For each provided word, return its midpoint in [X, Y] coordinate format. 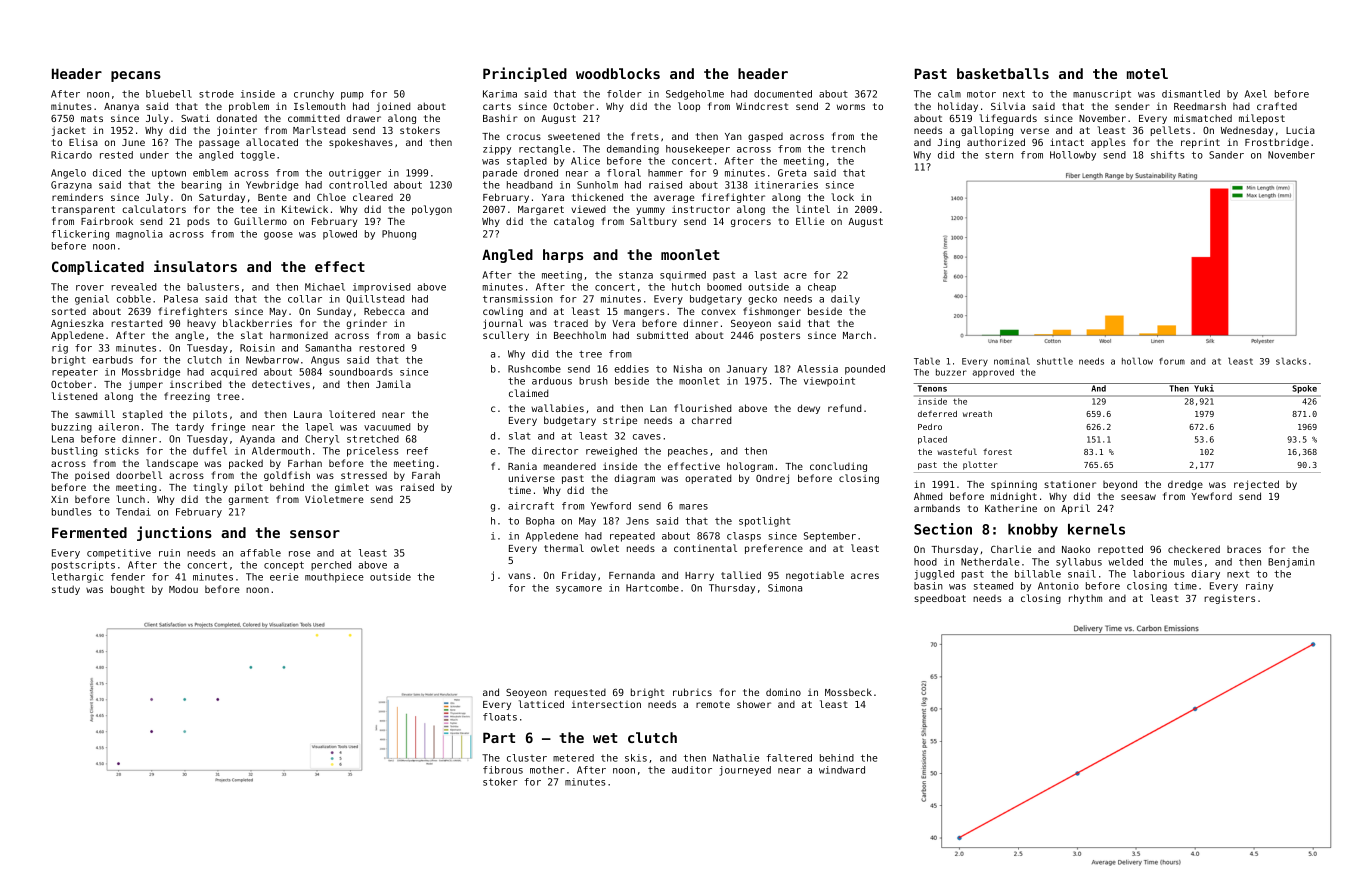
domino [783, 692]
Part [499, 737]
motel [1147, 73]
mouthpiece [334, 578]
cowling [503, 312]
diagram [634, 479]
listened [74, 396]
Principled [525, 74]
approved [993, 373]
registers [1229, 599]
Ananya [121, 107]
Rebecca [384, 311]
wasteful [957, 451]
